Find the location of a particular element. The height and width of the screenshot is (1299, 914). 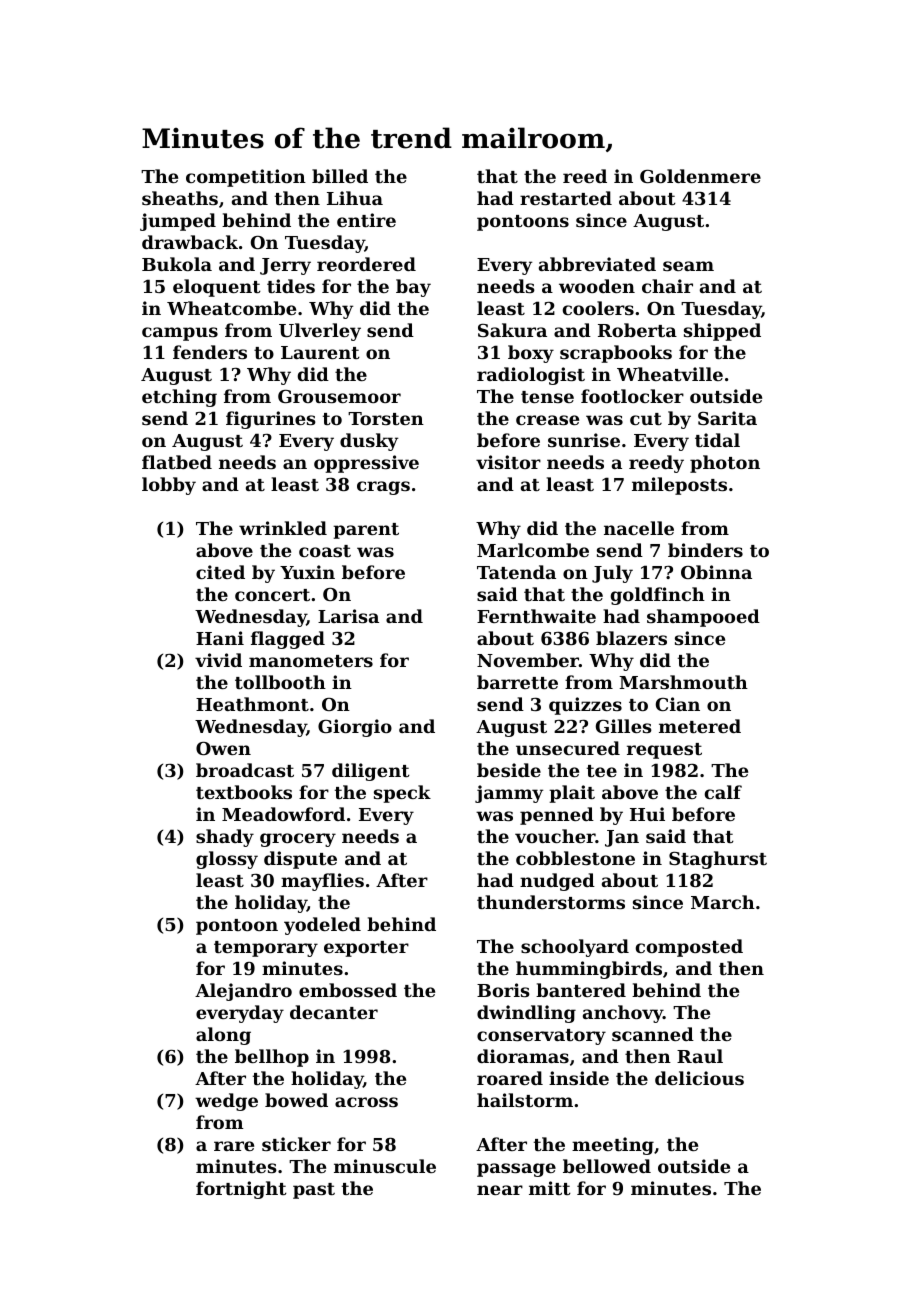

sticker is located at coordinates (296, 1144).
